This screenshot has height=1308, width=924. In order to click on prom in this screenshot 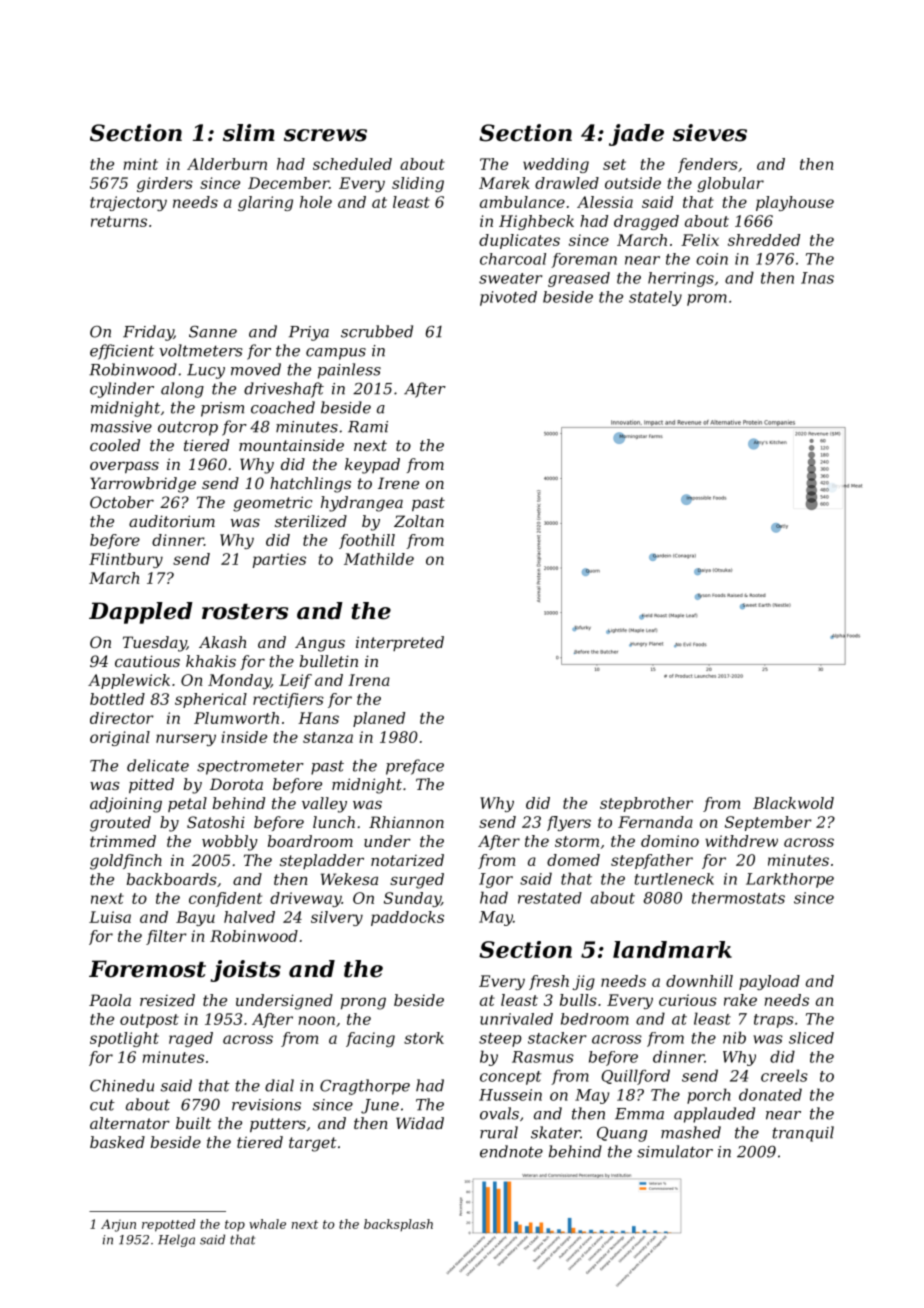, I will do `click(707, 300)`.
